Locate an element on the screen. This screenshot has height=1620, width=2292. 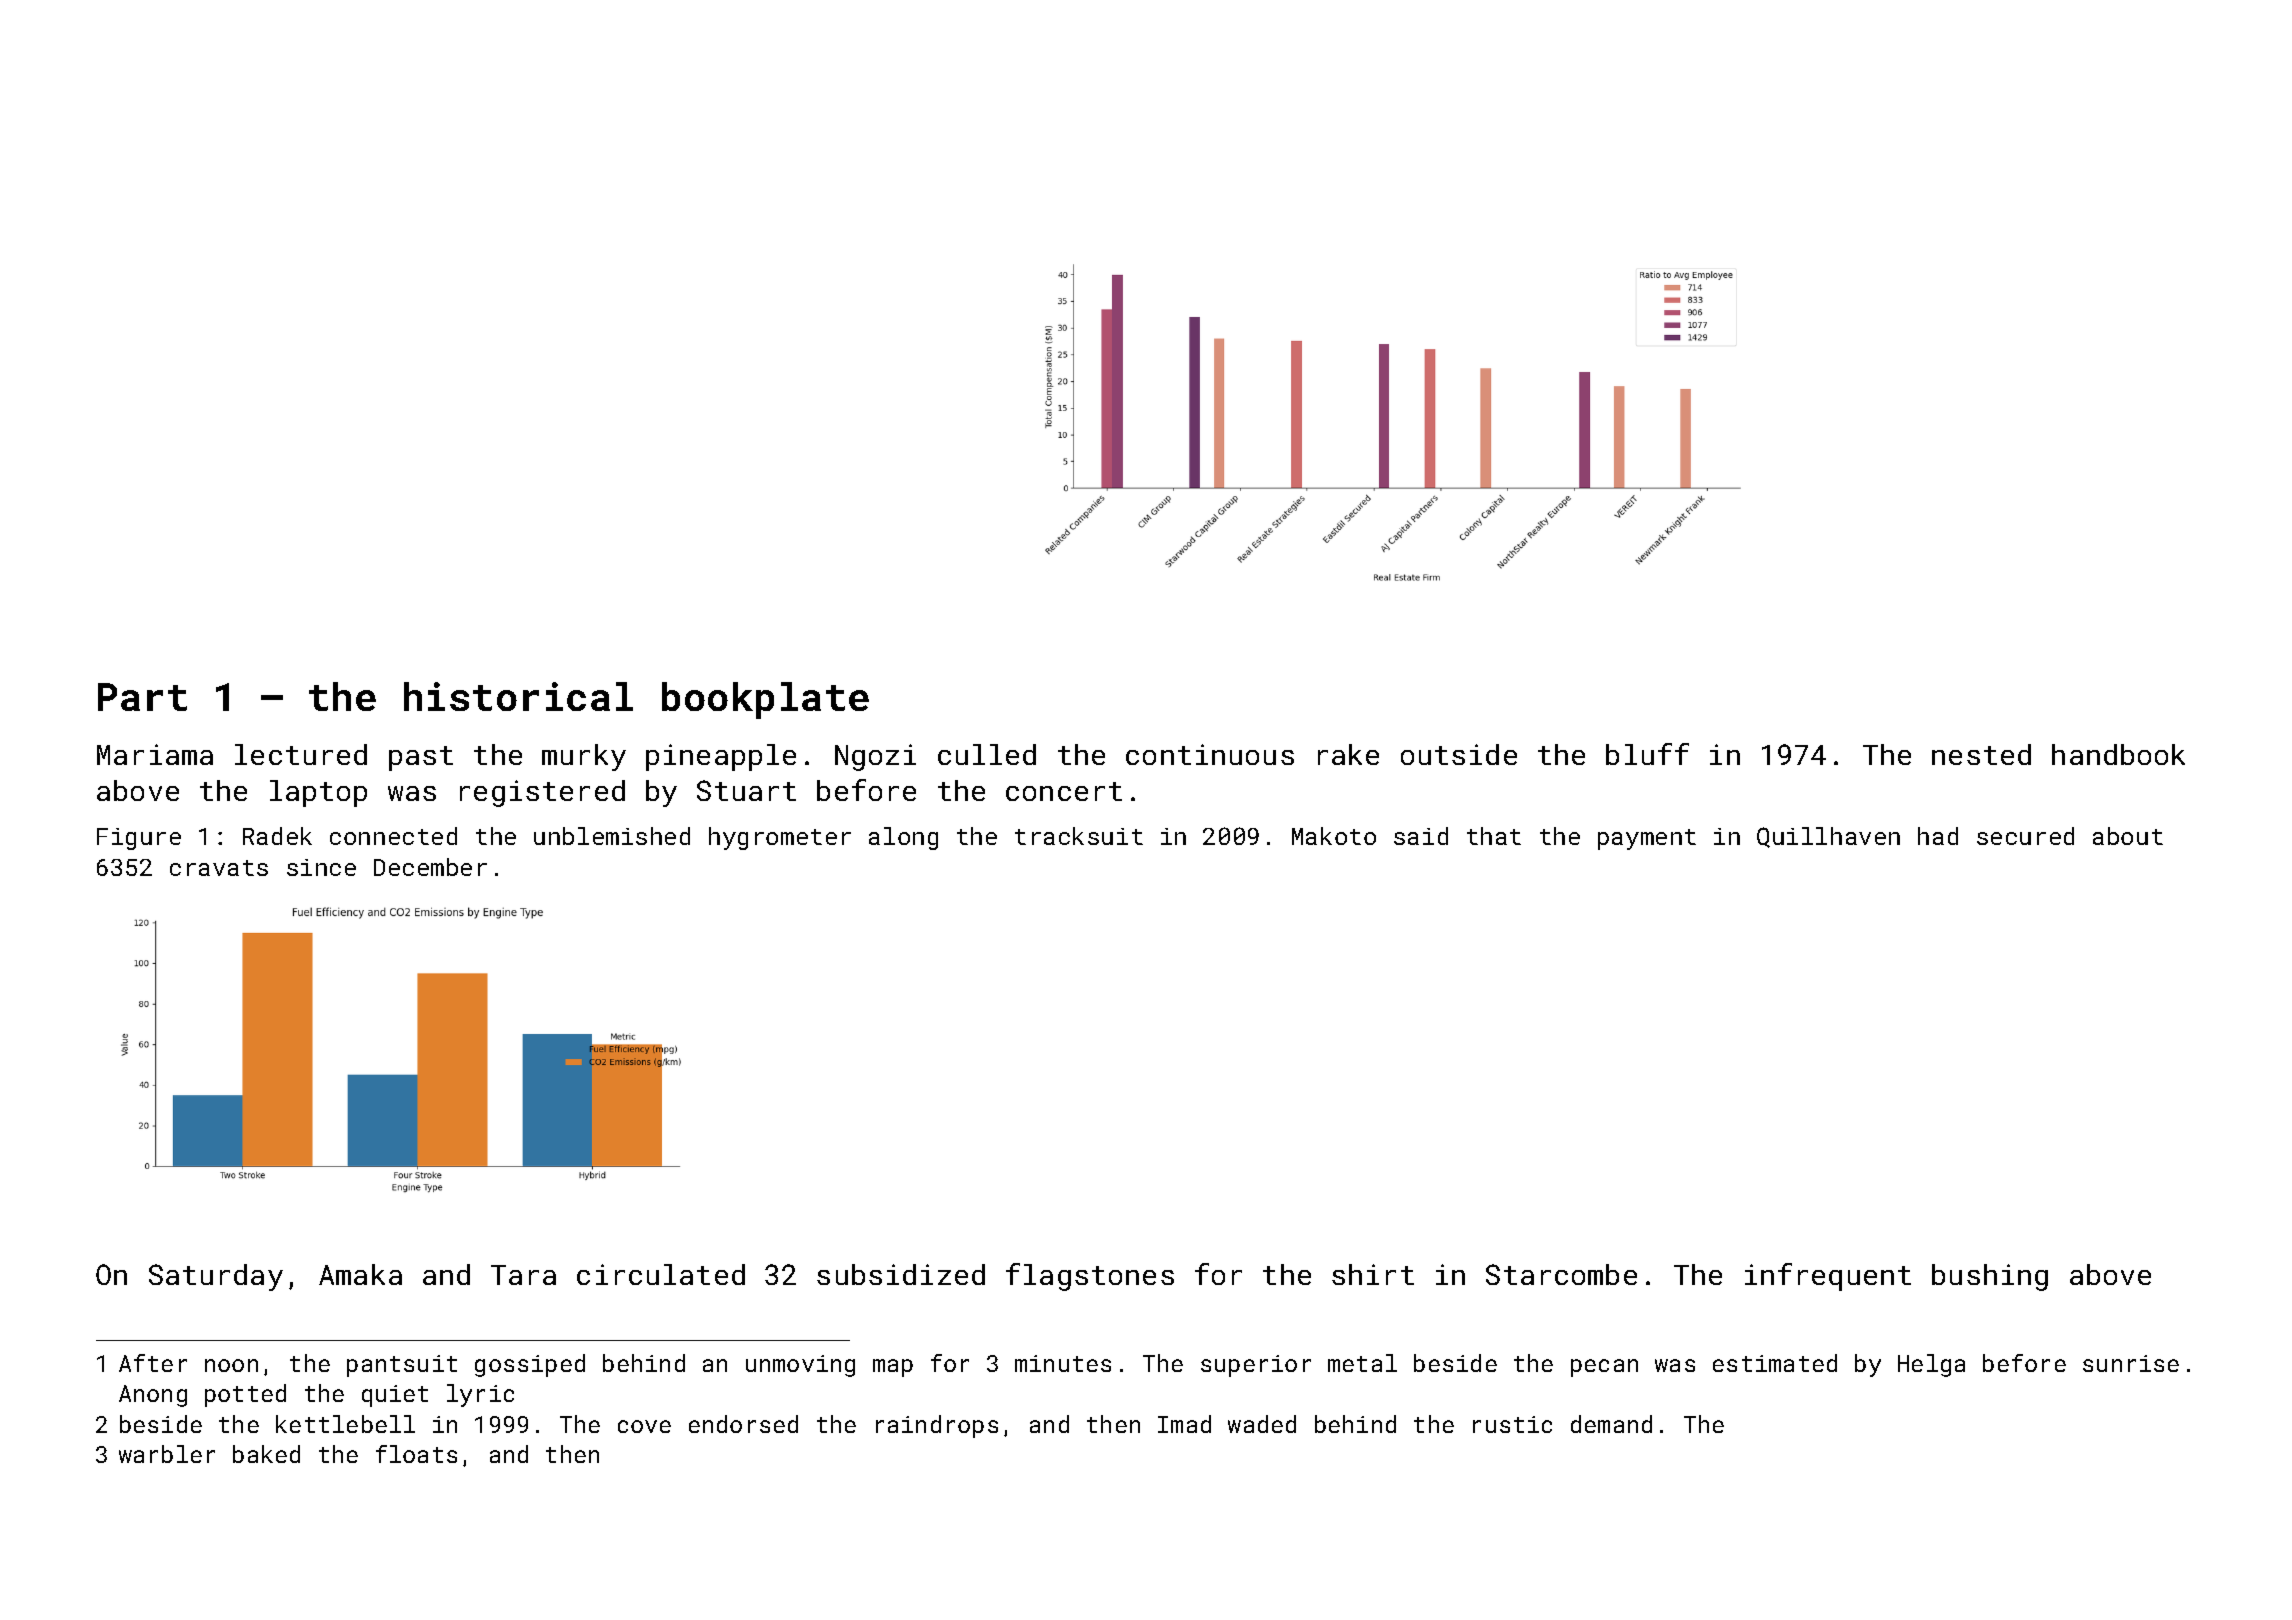
warbler is located at coordinates (167, 1454).
